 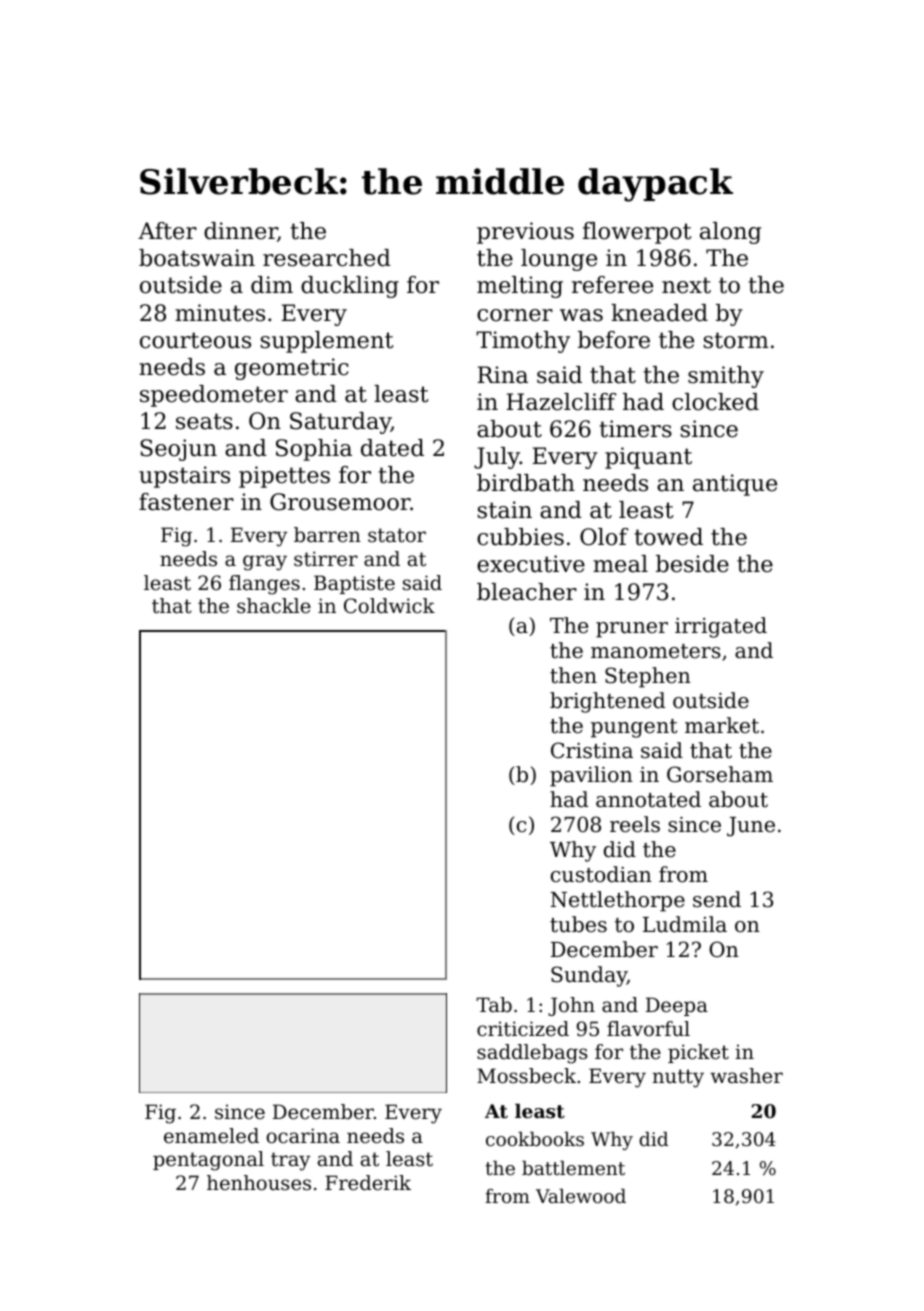 What do you see at coordinates (573, 675) in the image?
I see `then` at bounding box center [573, 675].
